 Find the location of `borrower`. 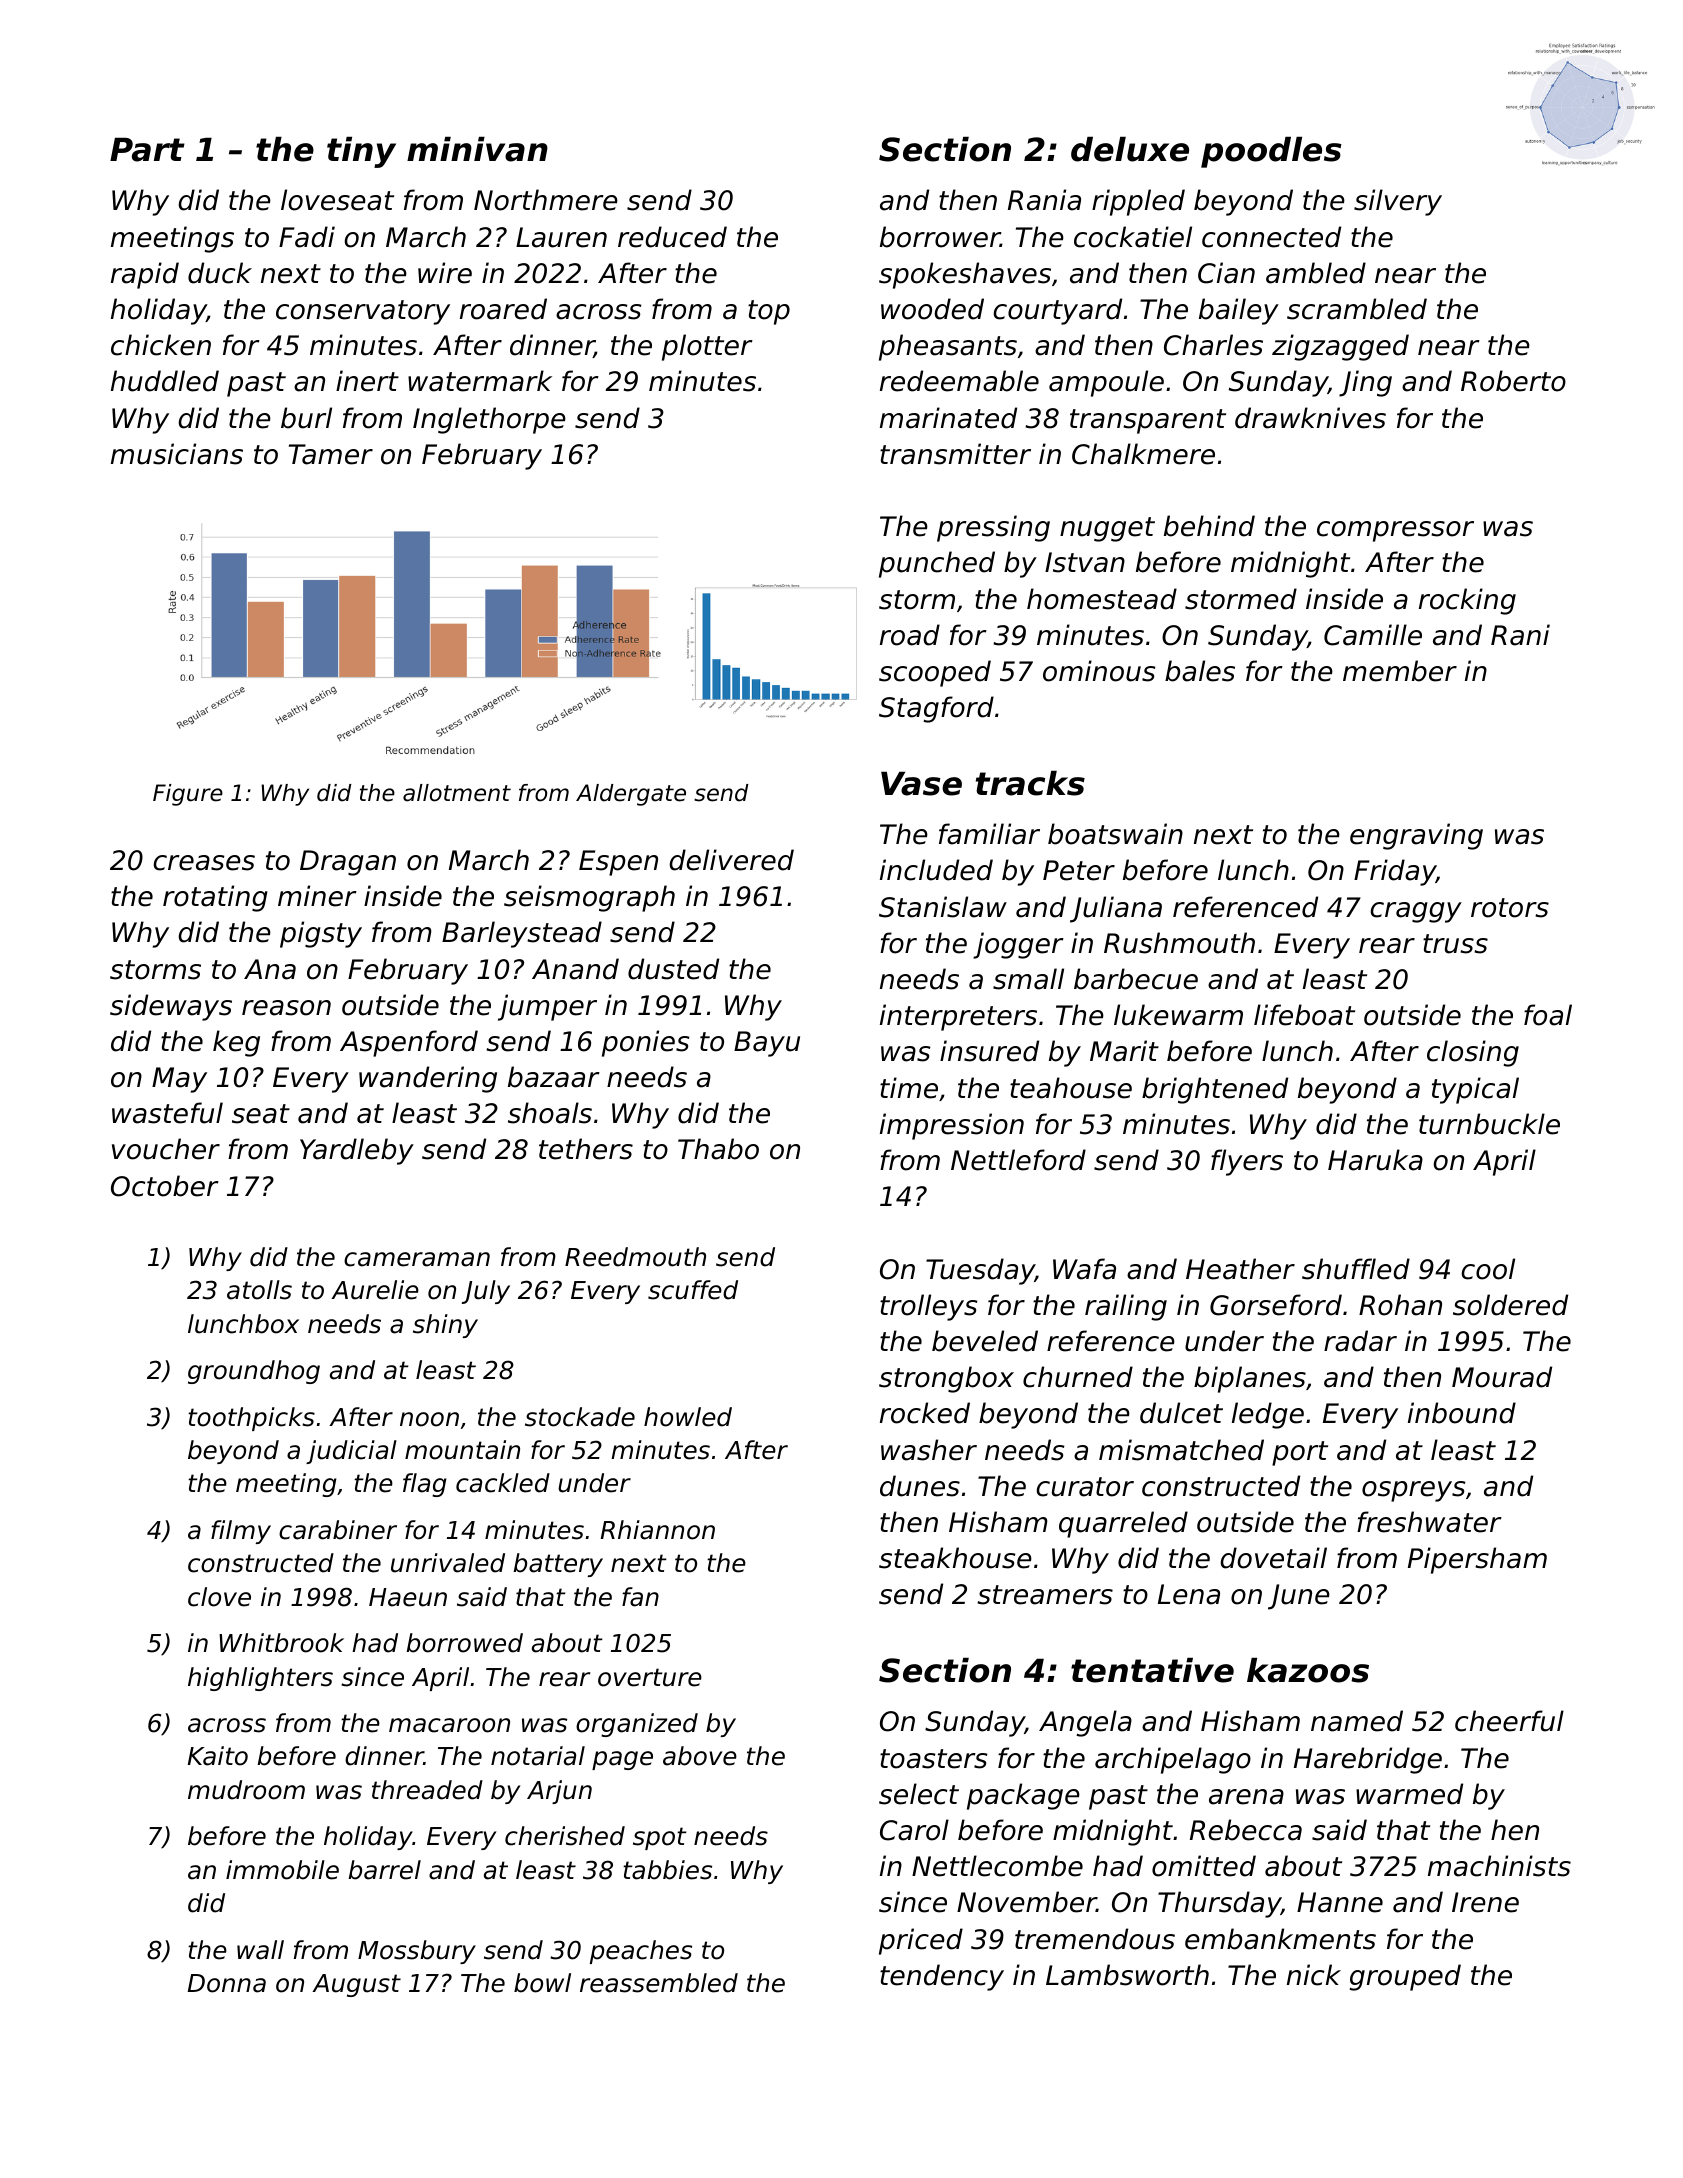

borrower is located at coordinates (940, 237).
